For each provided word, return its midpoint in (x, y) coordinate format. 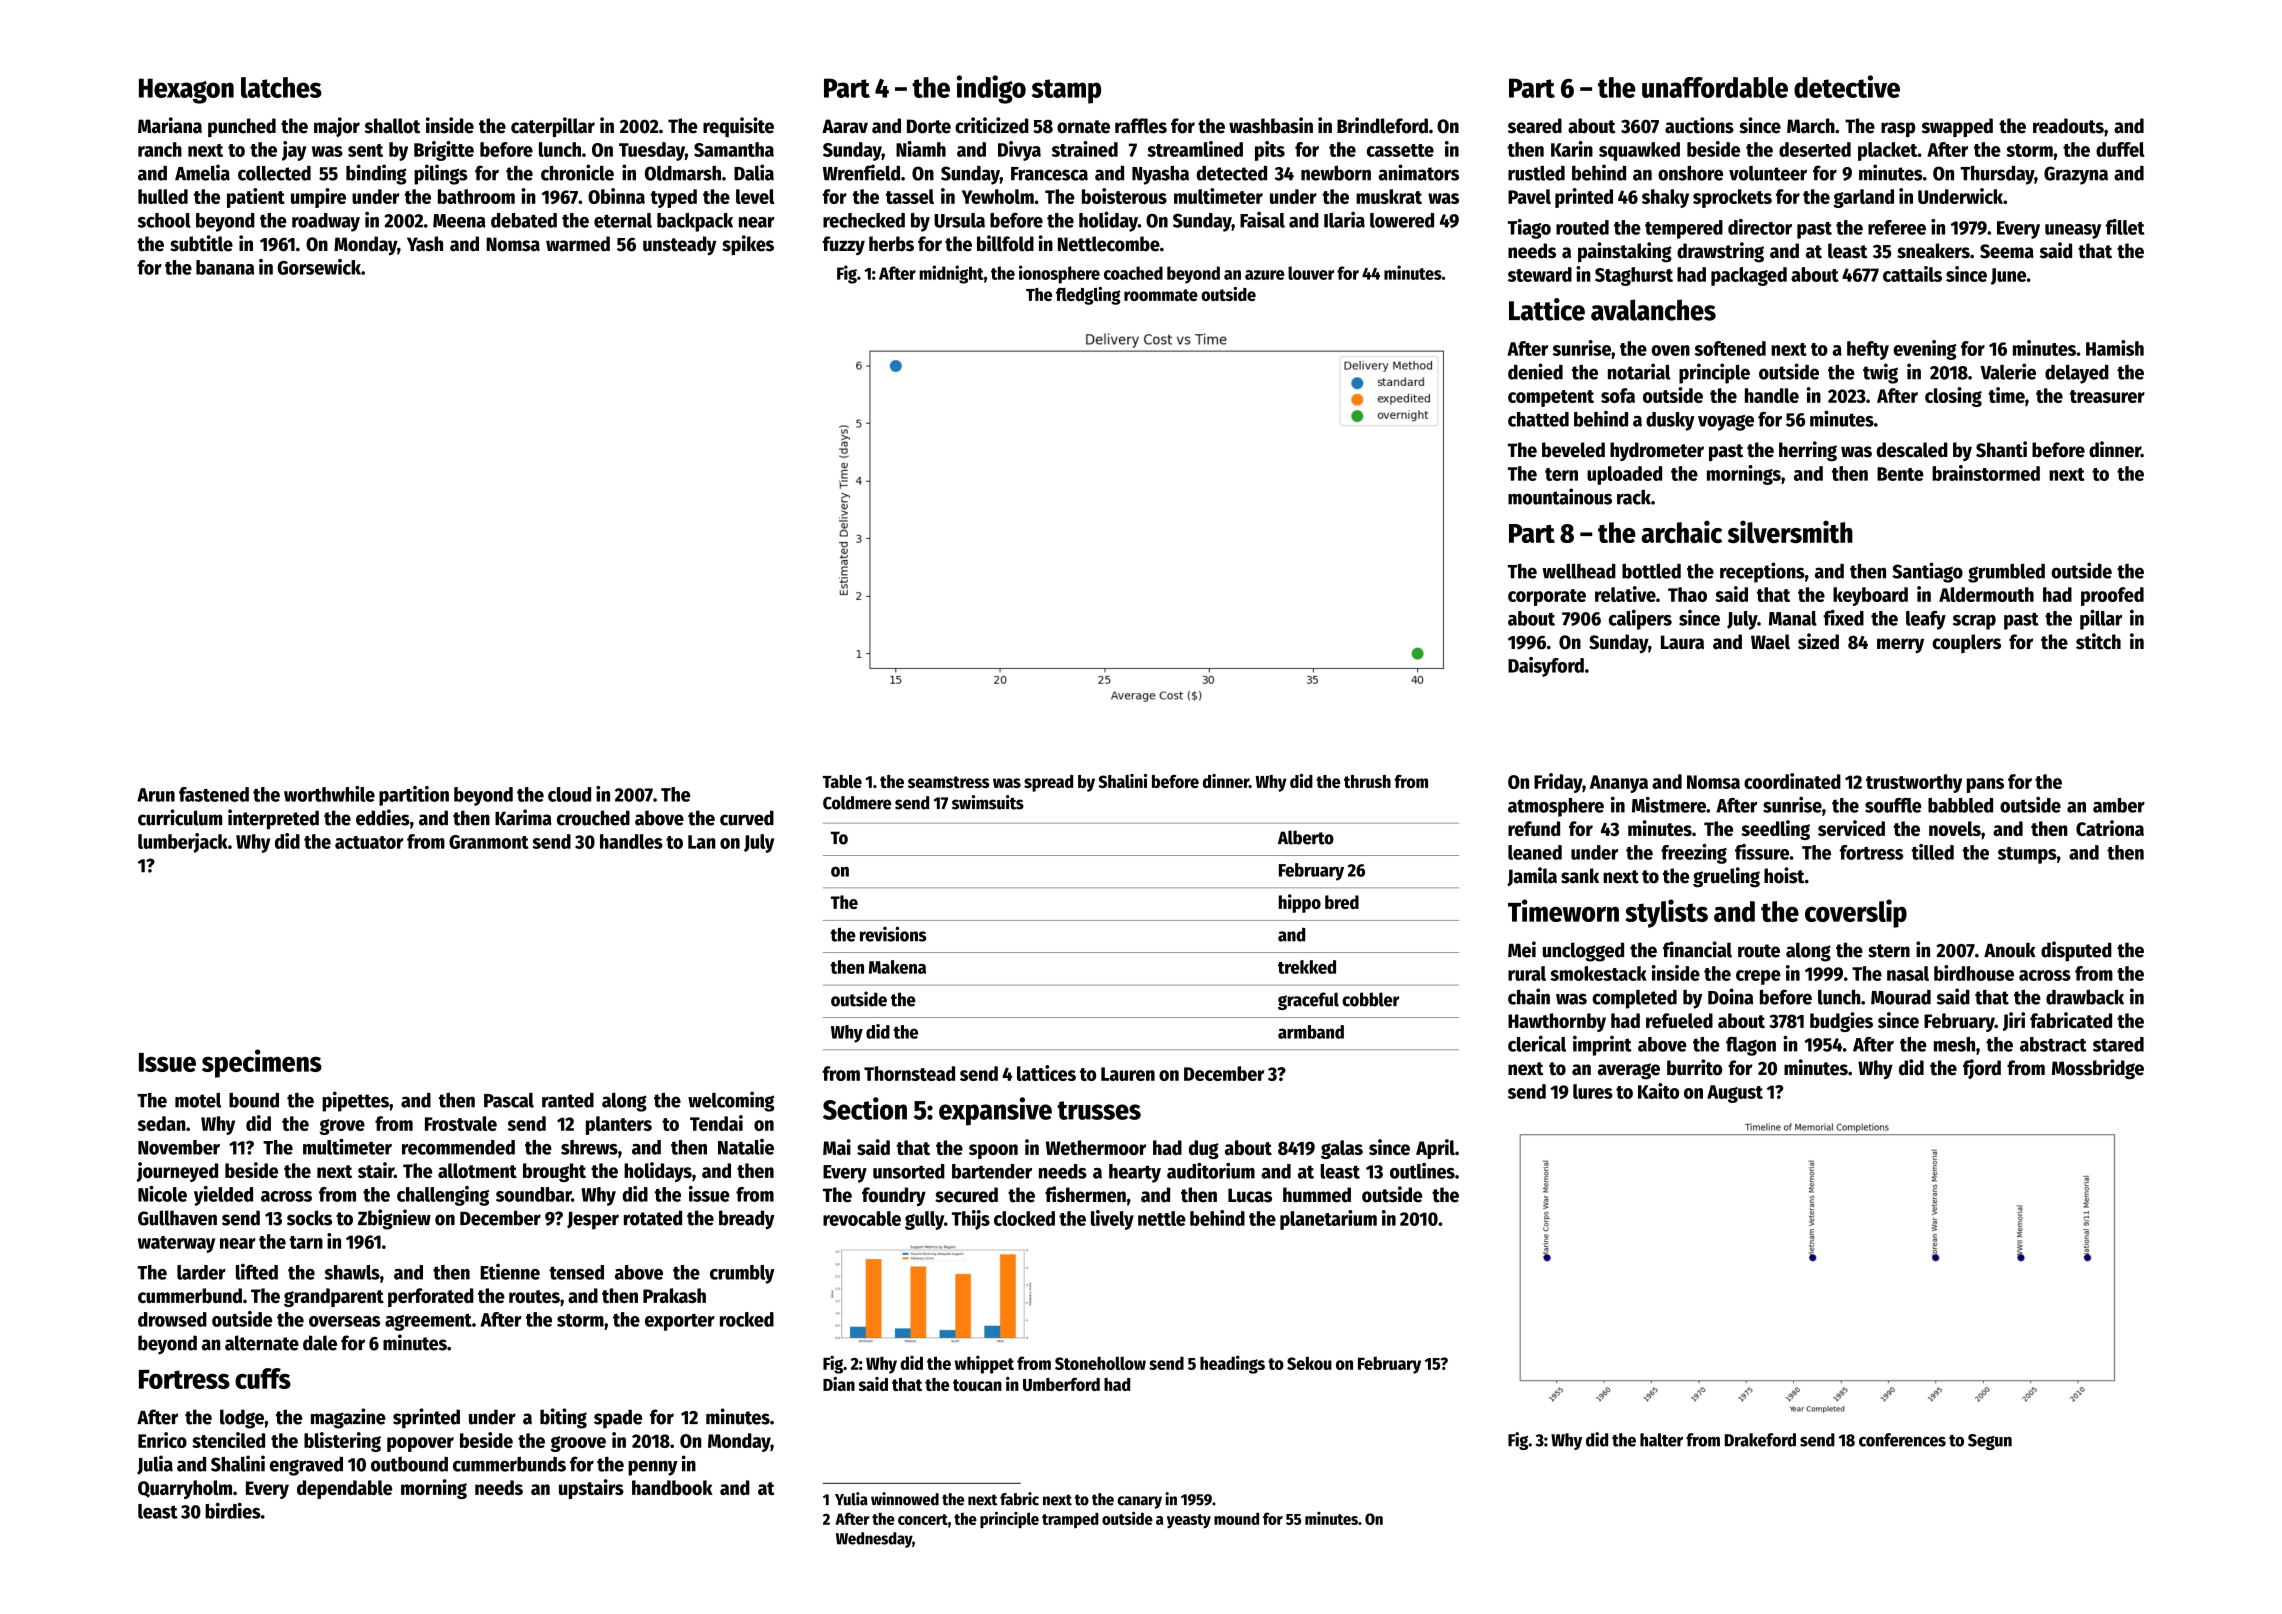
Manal (1793, 618)
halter (1661, 1440)
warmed (578, 244)
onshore (1690, 173)
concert (923, 1519)
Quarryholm (185, 1489)
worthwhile (329, 794)
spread (1048, 783)
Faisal (1262, 220)
